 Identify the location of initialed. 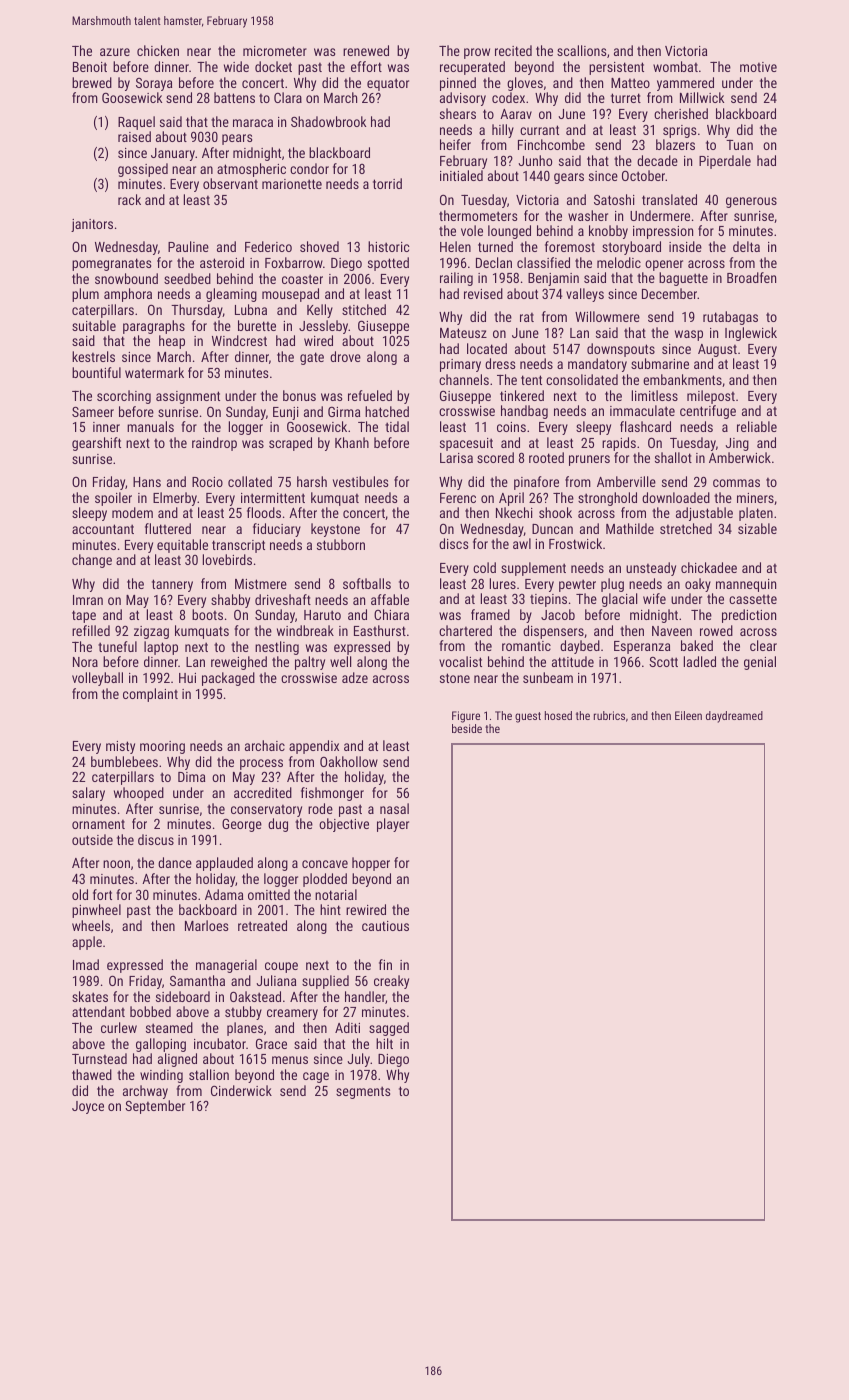
(461, 175).
